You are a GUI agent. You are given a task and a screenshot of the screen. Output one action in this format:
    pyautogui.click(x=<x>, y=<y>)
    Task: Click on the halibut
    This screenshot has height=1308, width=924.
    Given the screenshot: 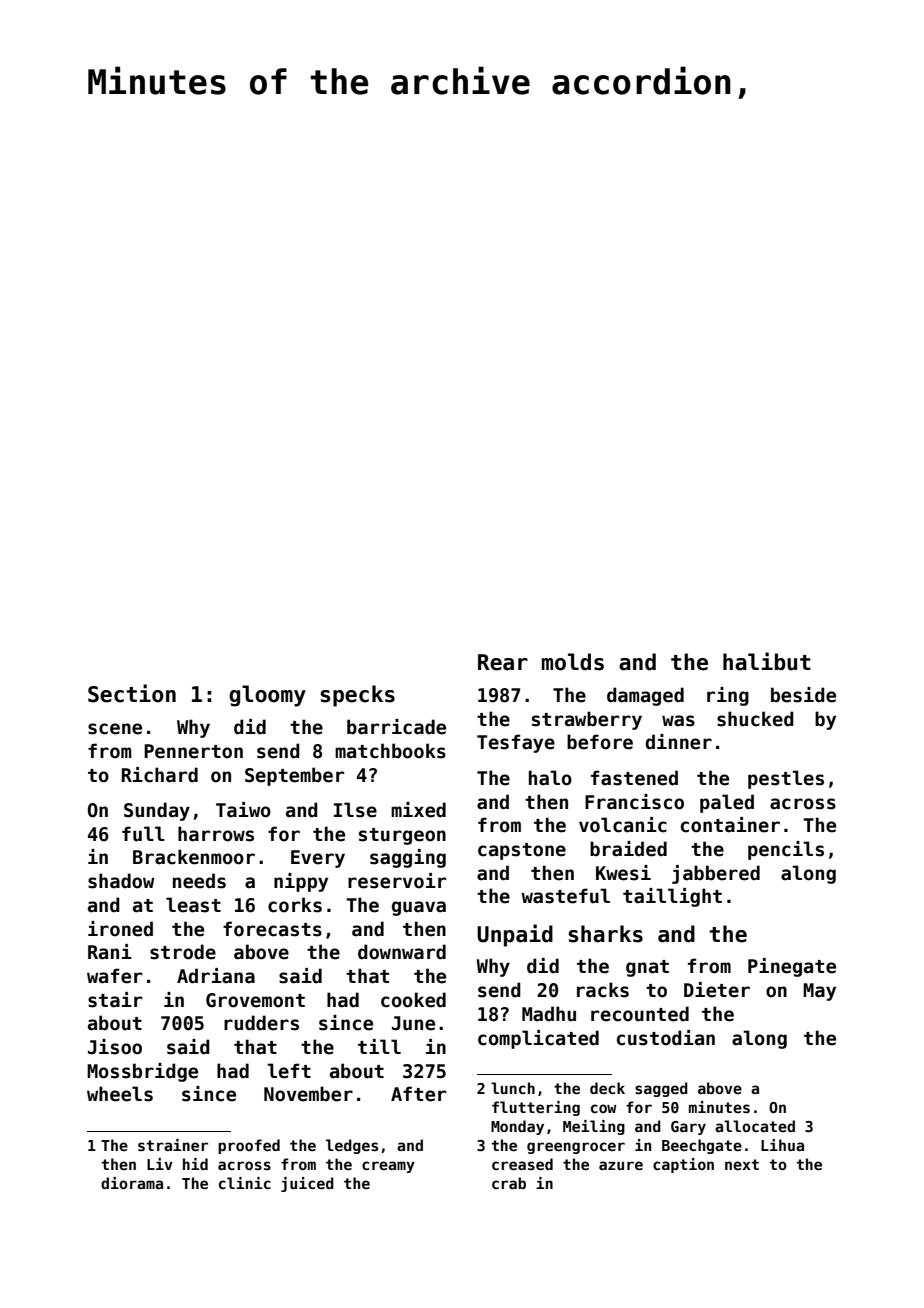 What is the action you would take?
    pyautogui.click(x=767, y=661)
